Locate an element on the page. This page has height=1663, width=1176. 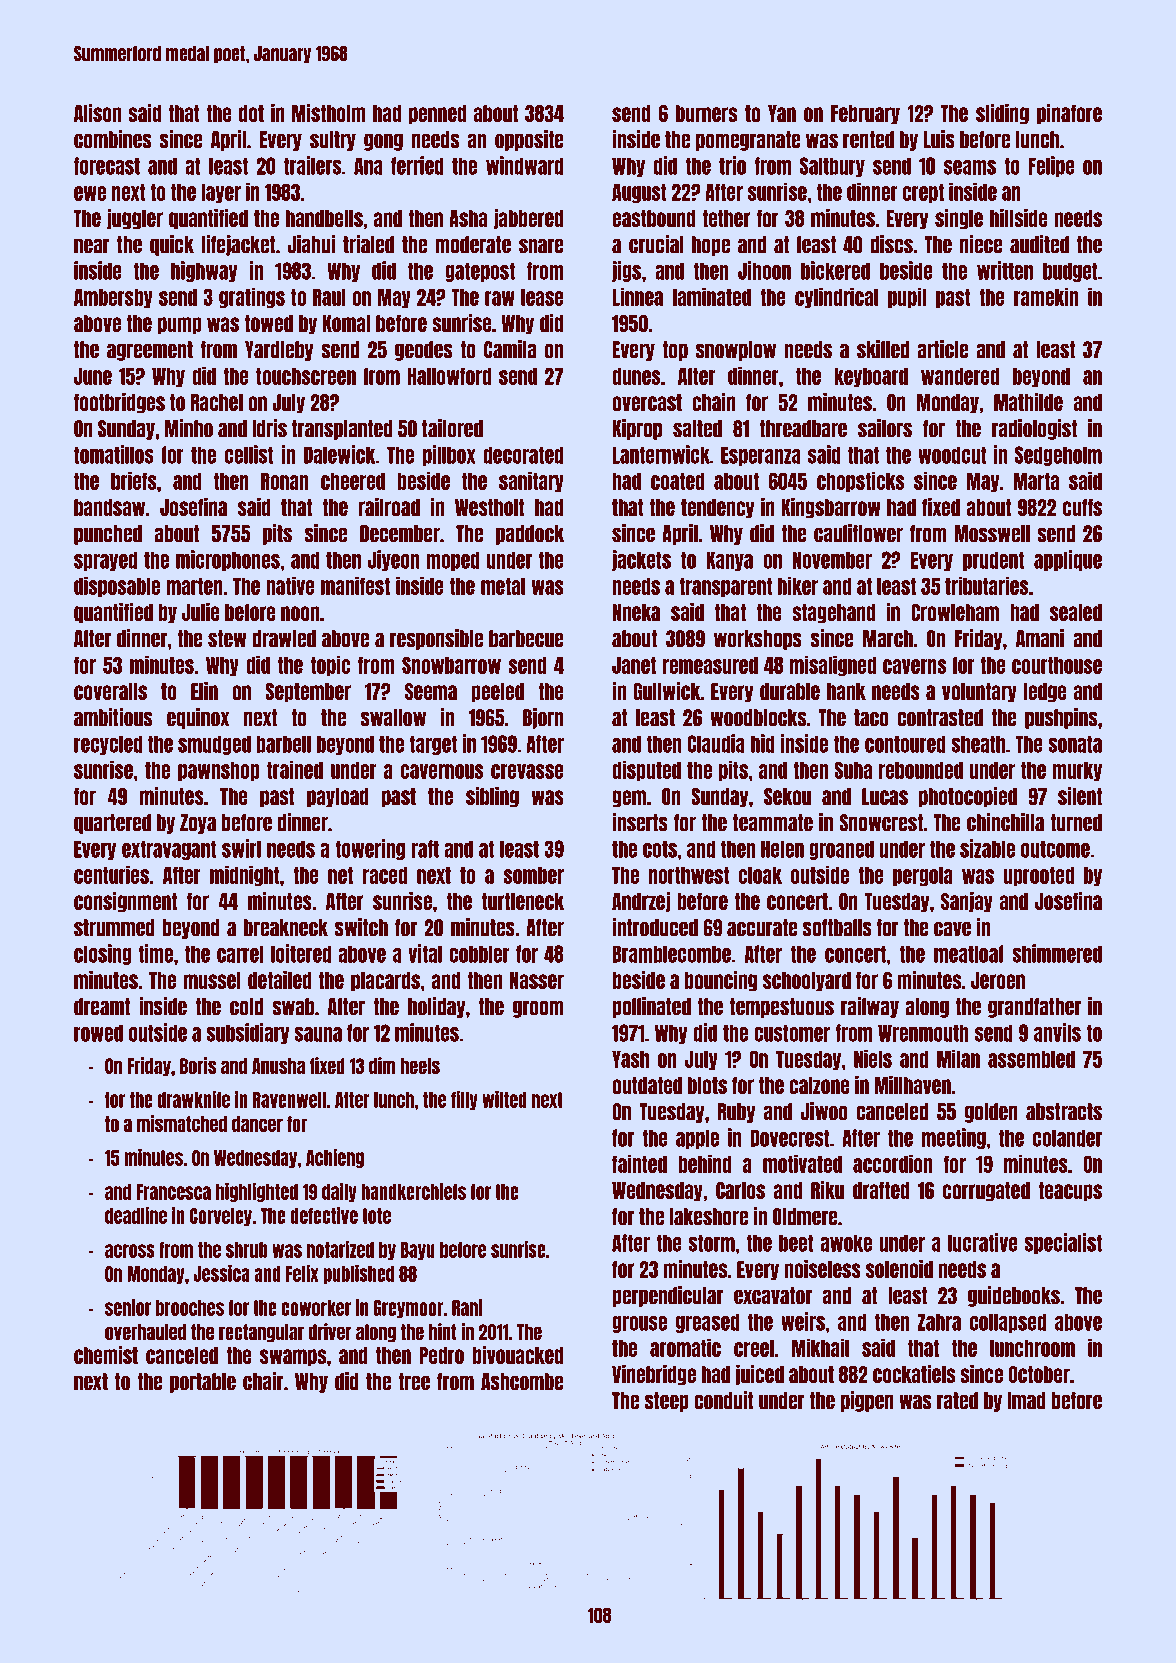
manifest is located at coordinates (355, 585).
